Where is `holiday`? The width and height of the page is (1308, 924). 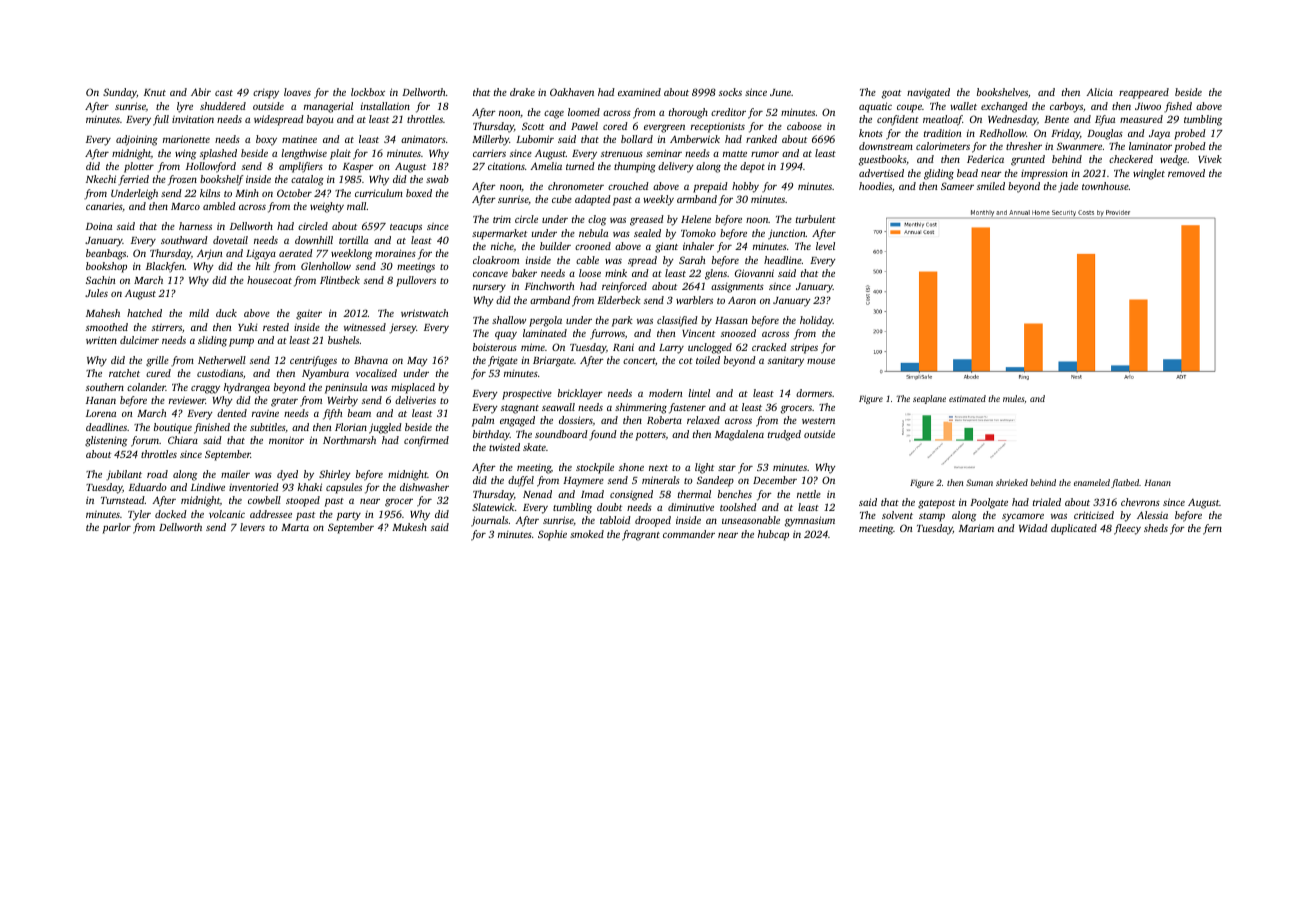
holiday is located at coordinates (816, 321).
